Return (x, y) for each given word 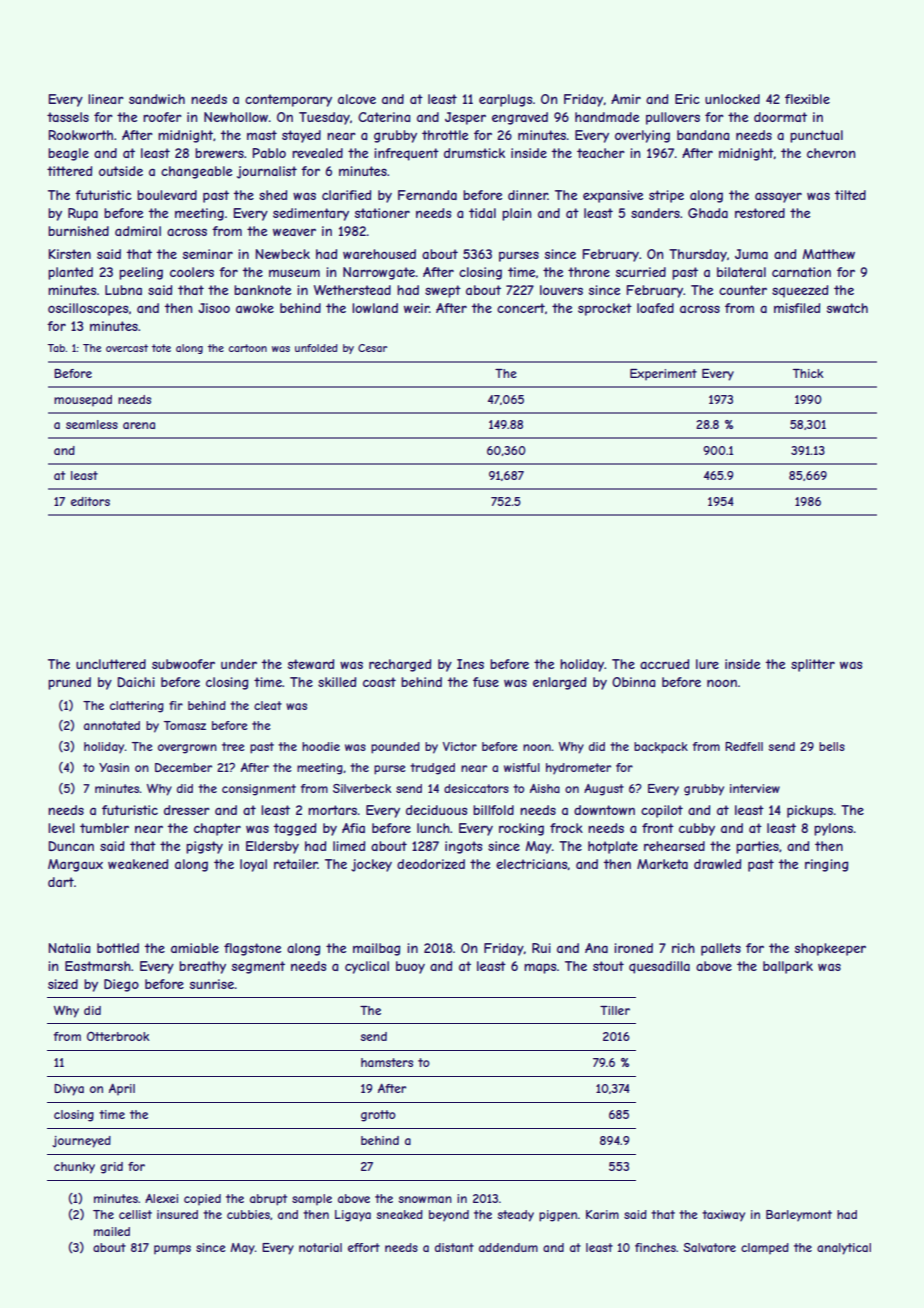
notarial (320, 1247)
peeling (141, 273)
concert (521, 308)
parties (757, 847)
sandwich (157, 99)
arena (139, 425)
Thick (808, 373)
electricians (532, 864)
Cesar (372, 348)
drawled (717, 864)
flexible (807, 99)
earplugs (506, 100)
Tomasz (185, 725)
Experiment (663, 375)
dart (61, 882)
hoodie (321, 746)
